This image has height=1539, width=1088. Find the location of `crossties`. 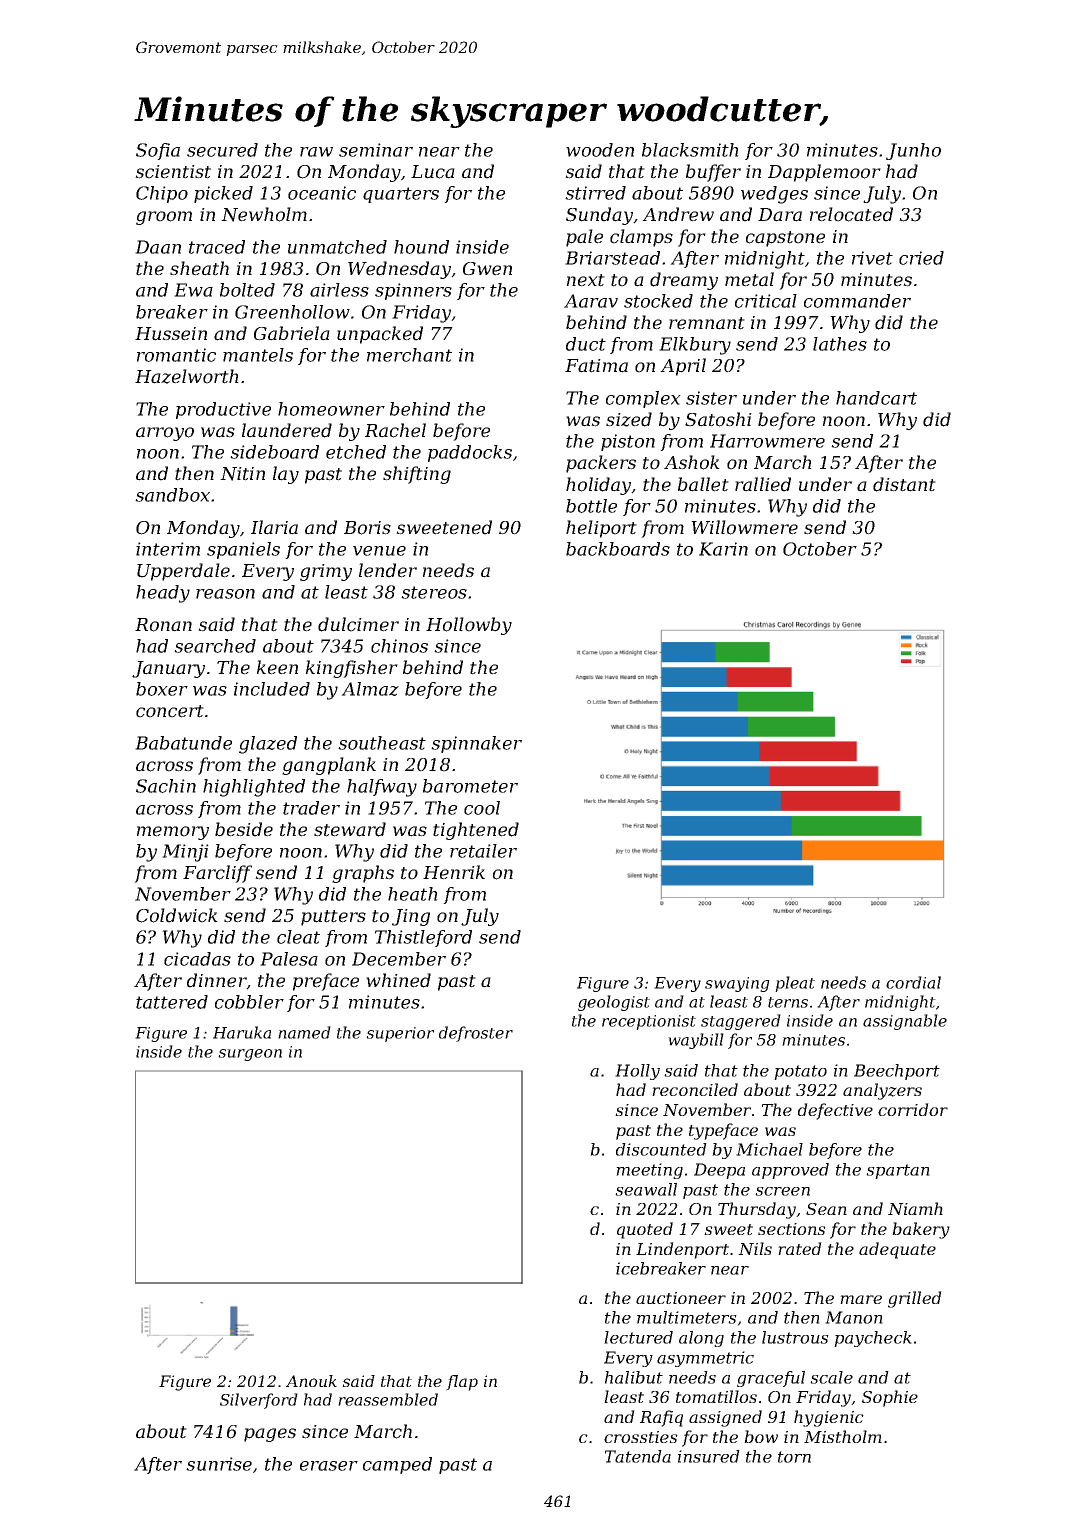

crossties is located at coordinates (641, 1437).
